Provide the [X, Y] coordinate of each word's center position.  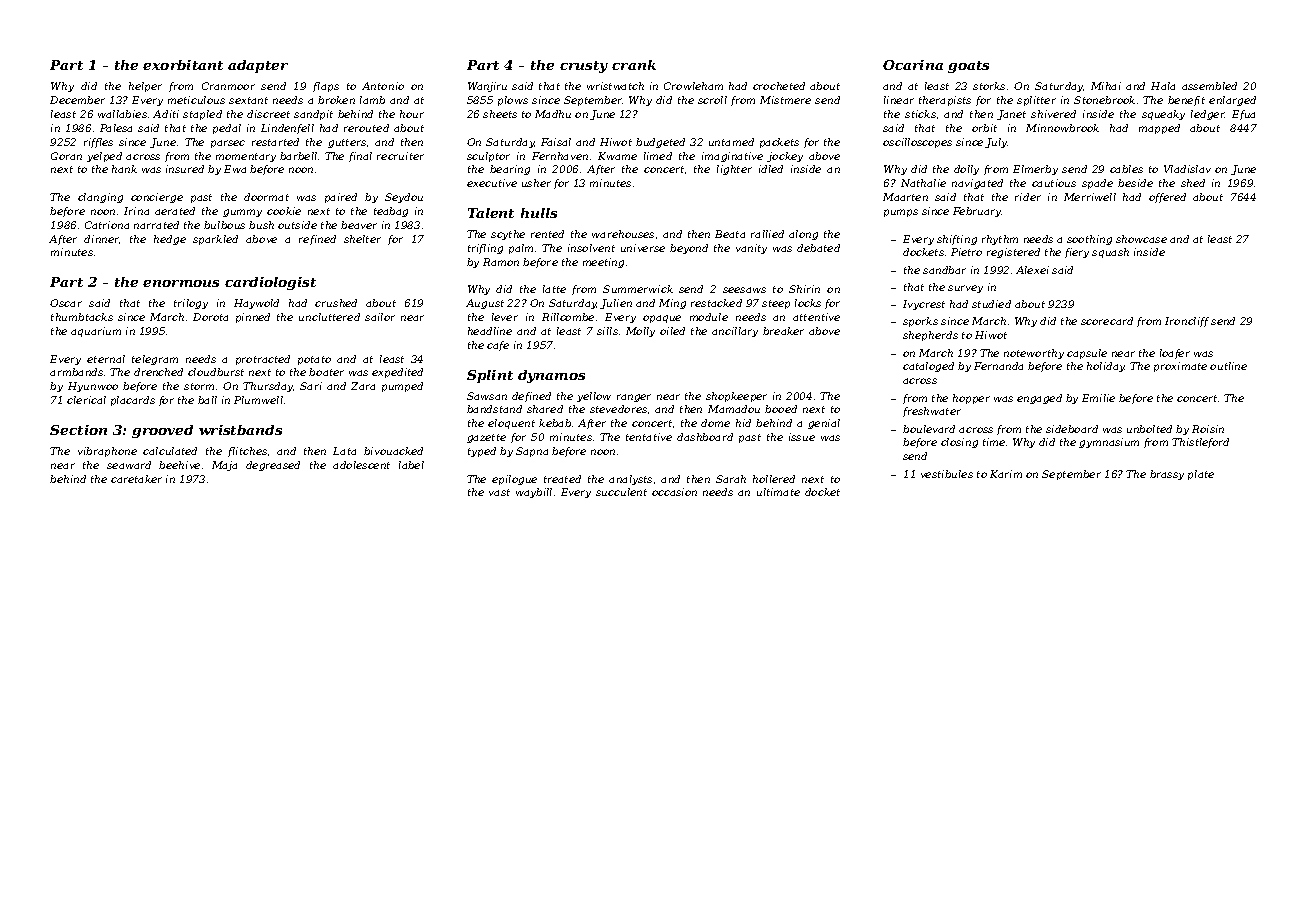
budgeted [660, 143]
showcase [1141, 239]
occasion [674, 492]
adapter [258, 66]
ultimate [778, 492]
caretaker [136, 479]
